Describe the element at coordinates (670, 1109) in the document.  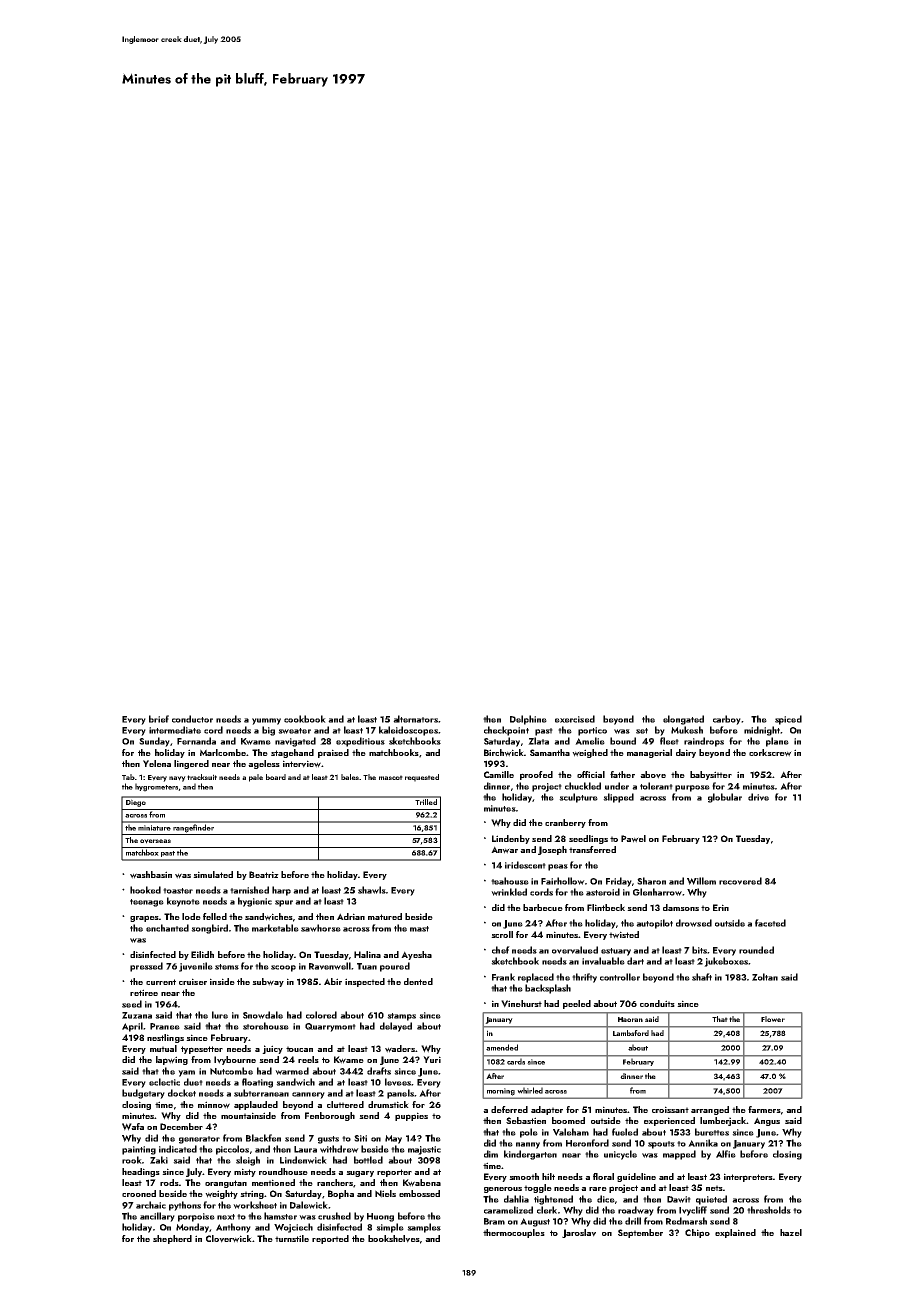
I see `croissant` at that location.
